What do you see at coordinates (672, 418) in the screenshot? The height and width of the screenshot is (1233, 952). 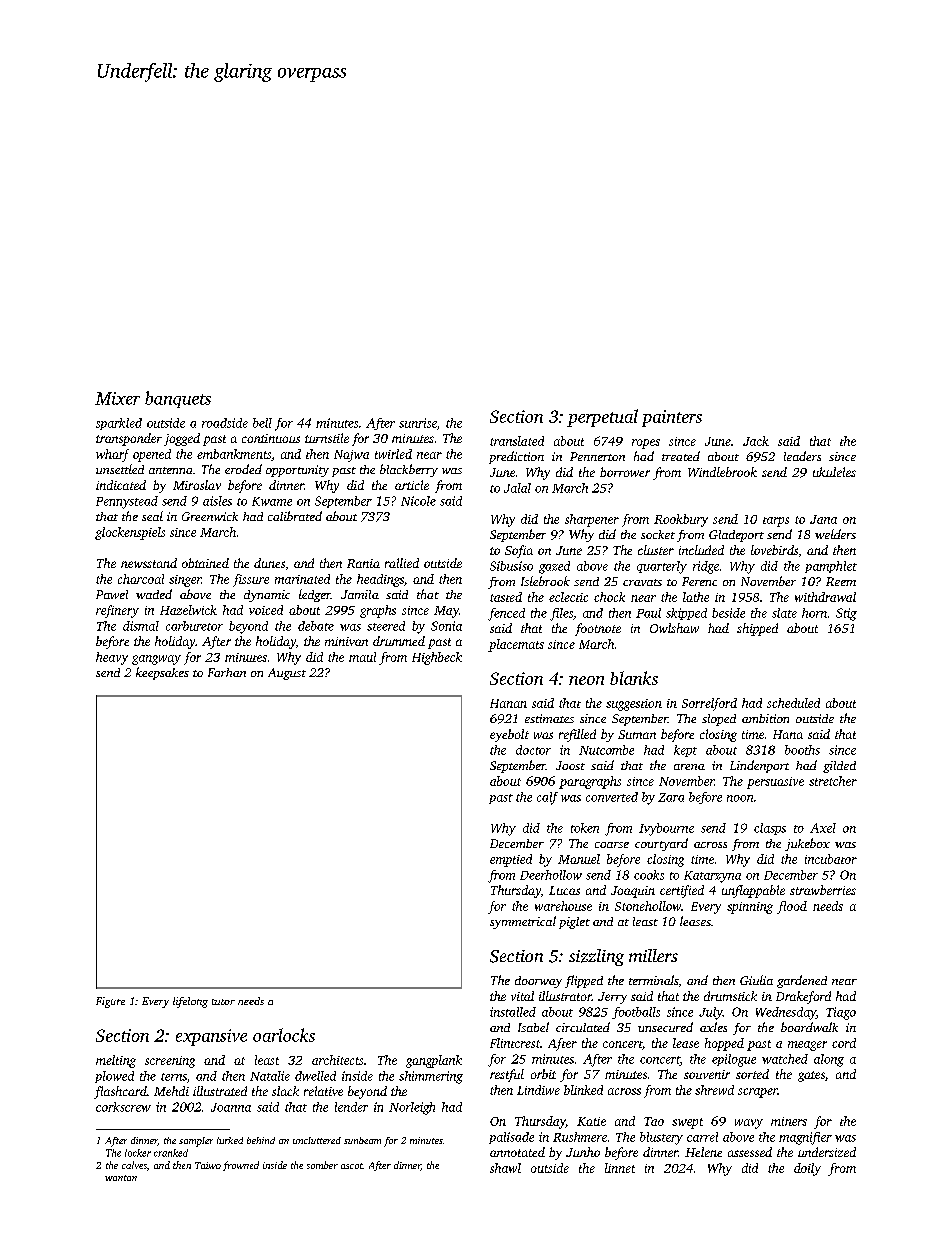 I see `painters` at bounding box center [672, 418].
